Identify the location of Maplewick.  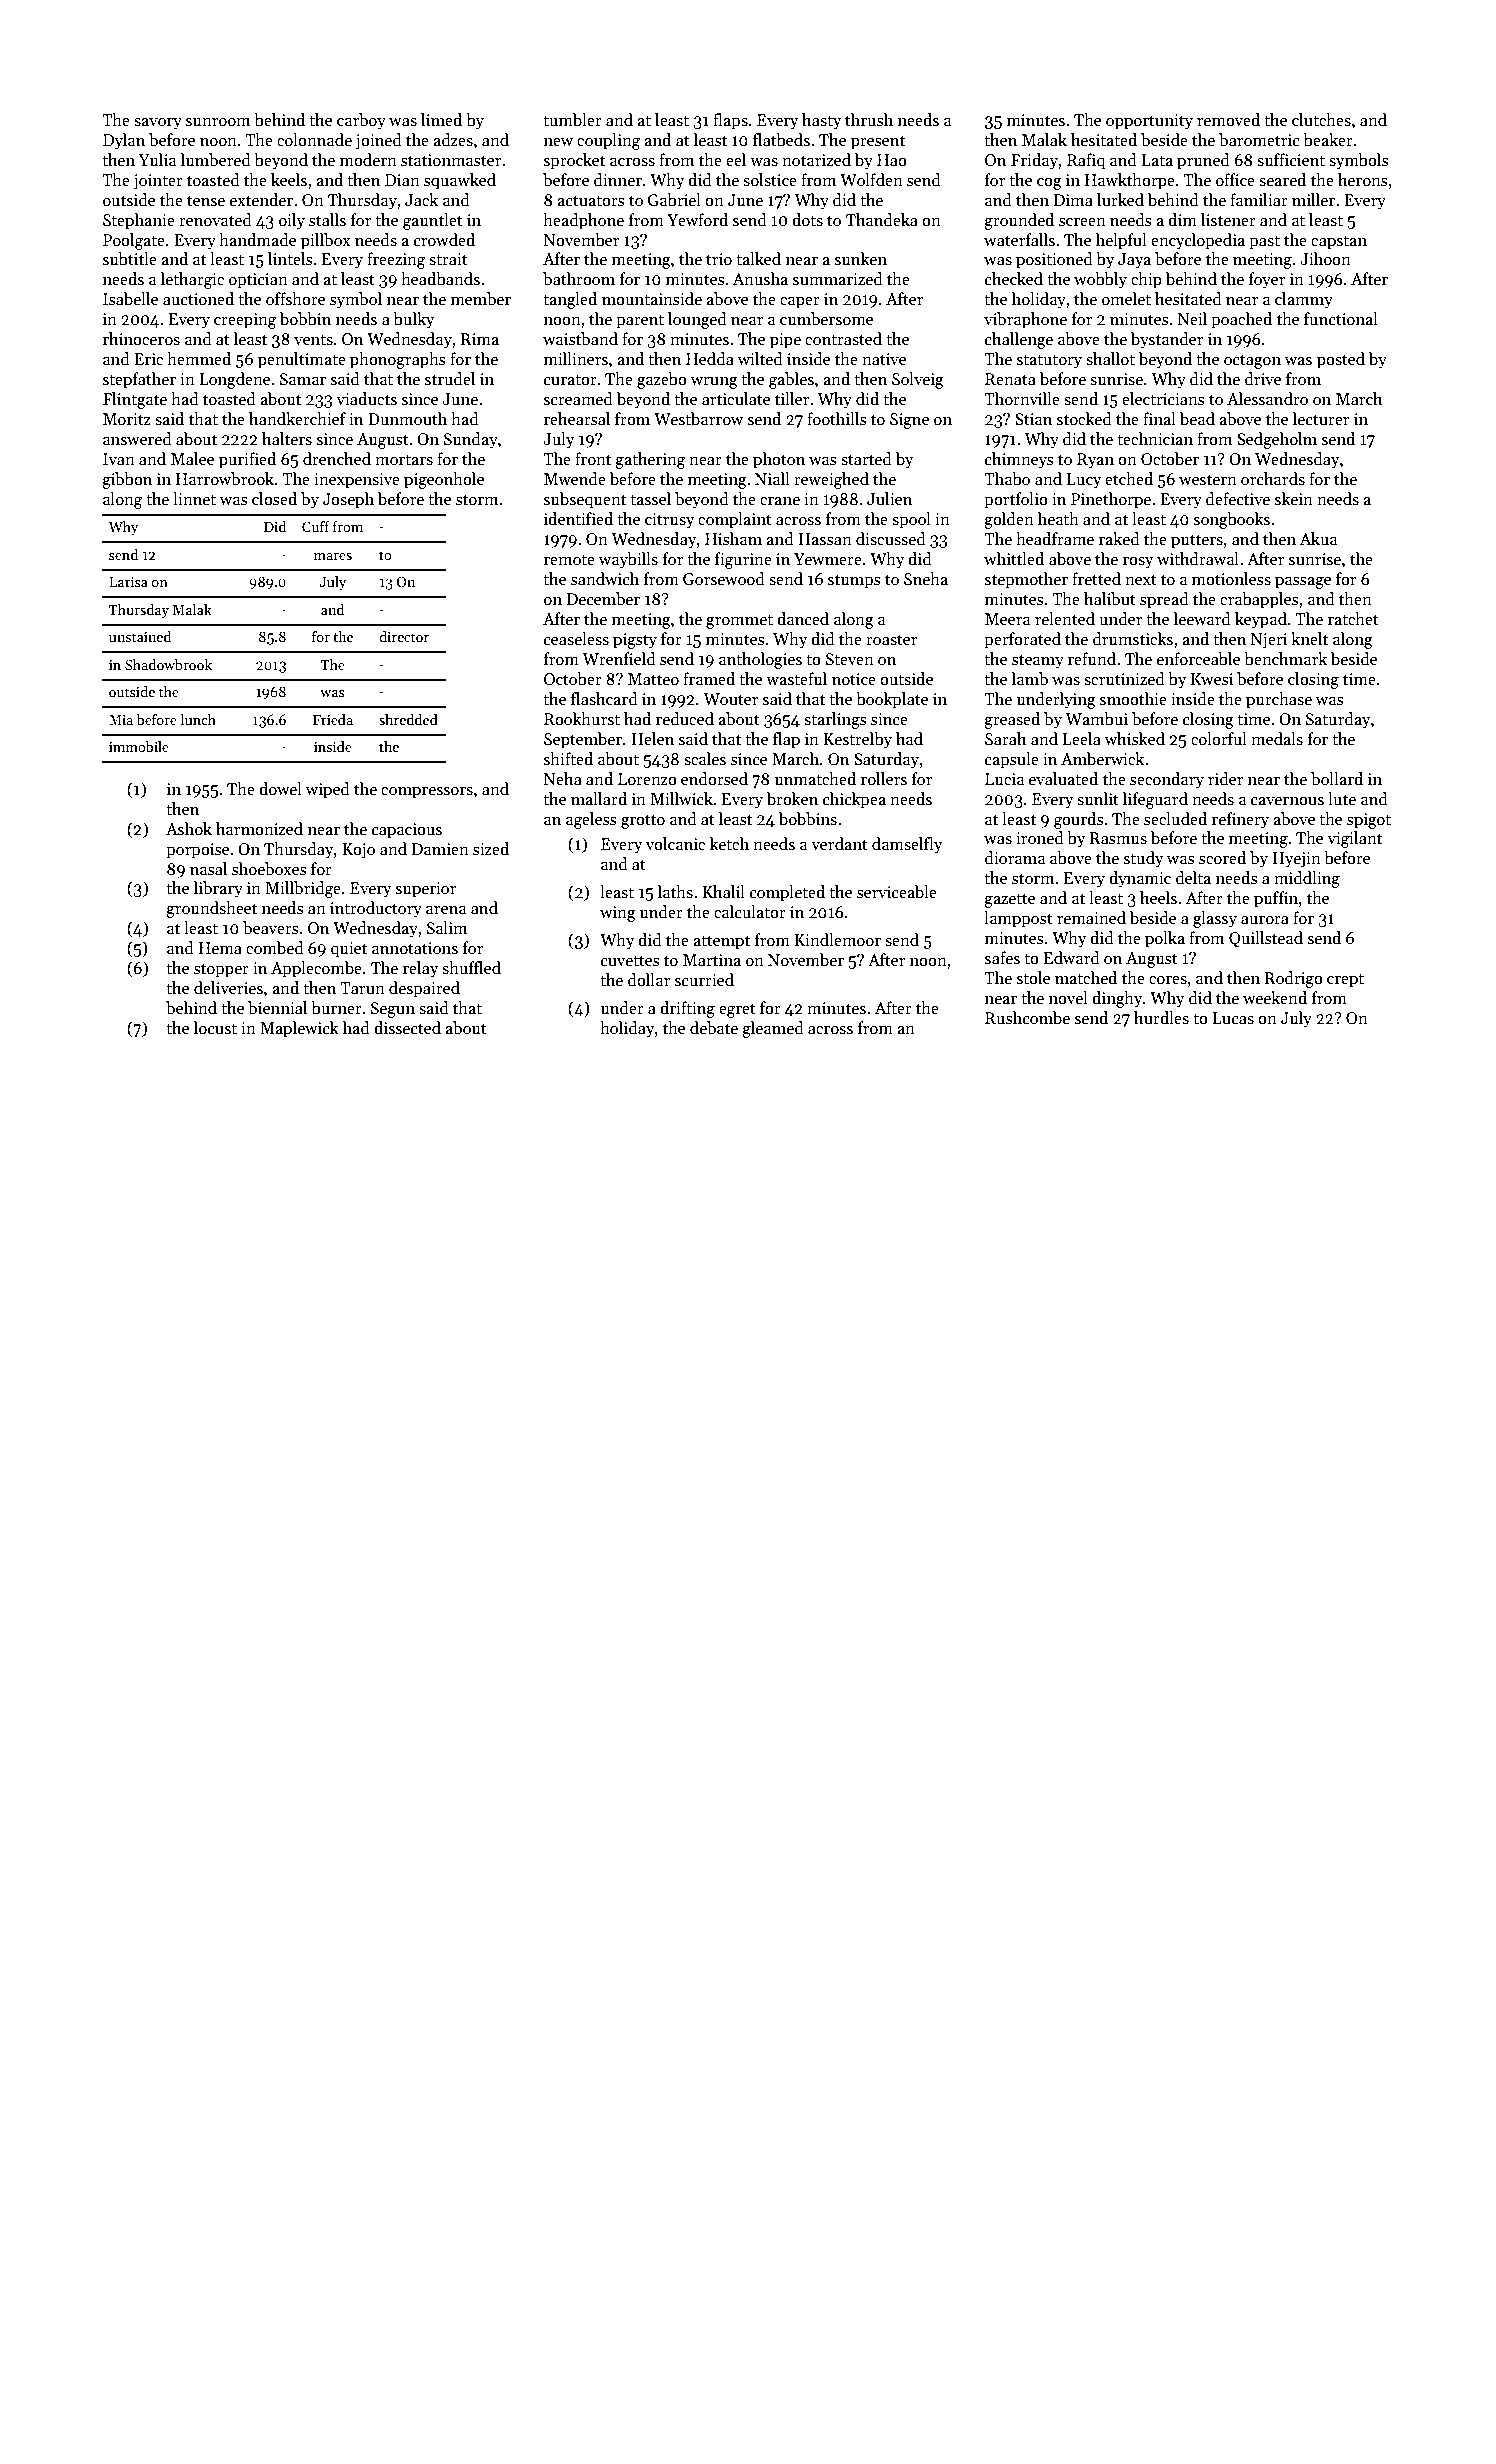
(299, 1029).
